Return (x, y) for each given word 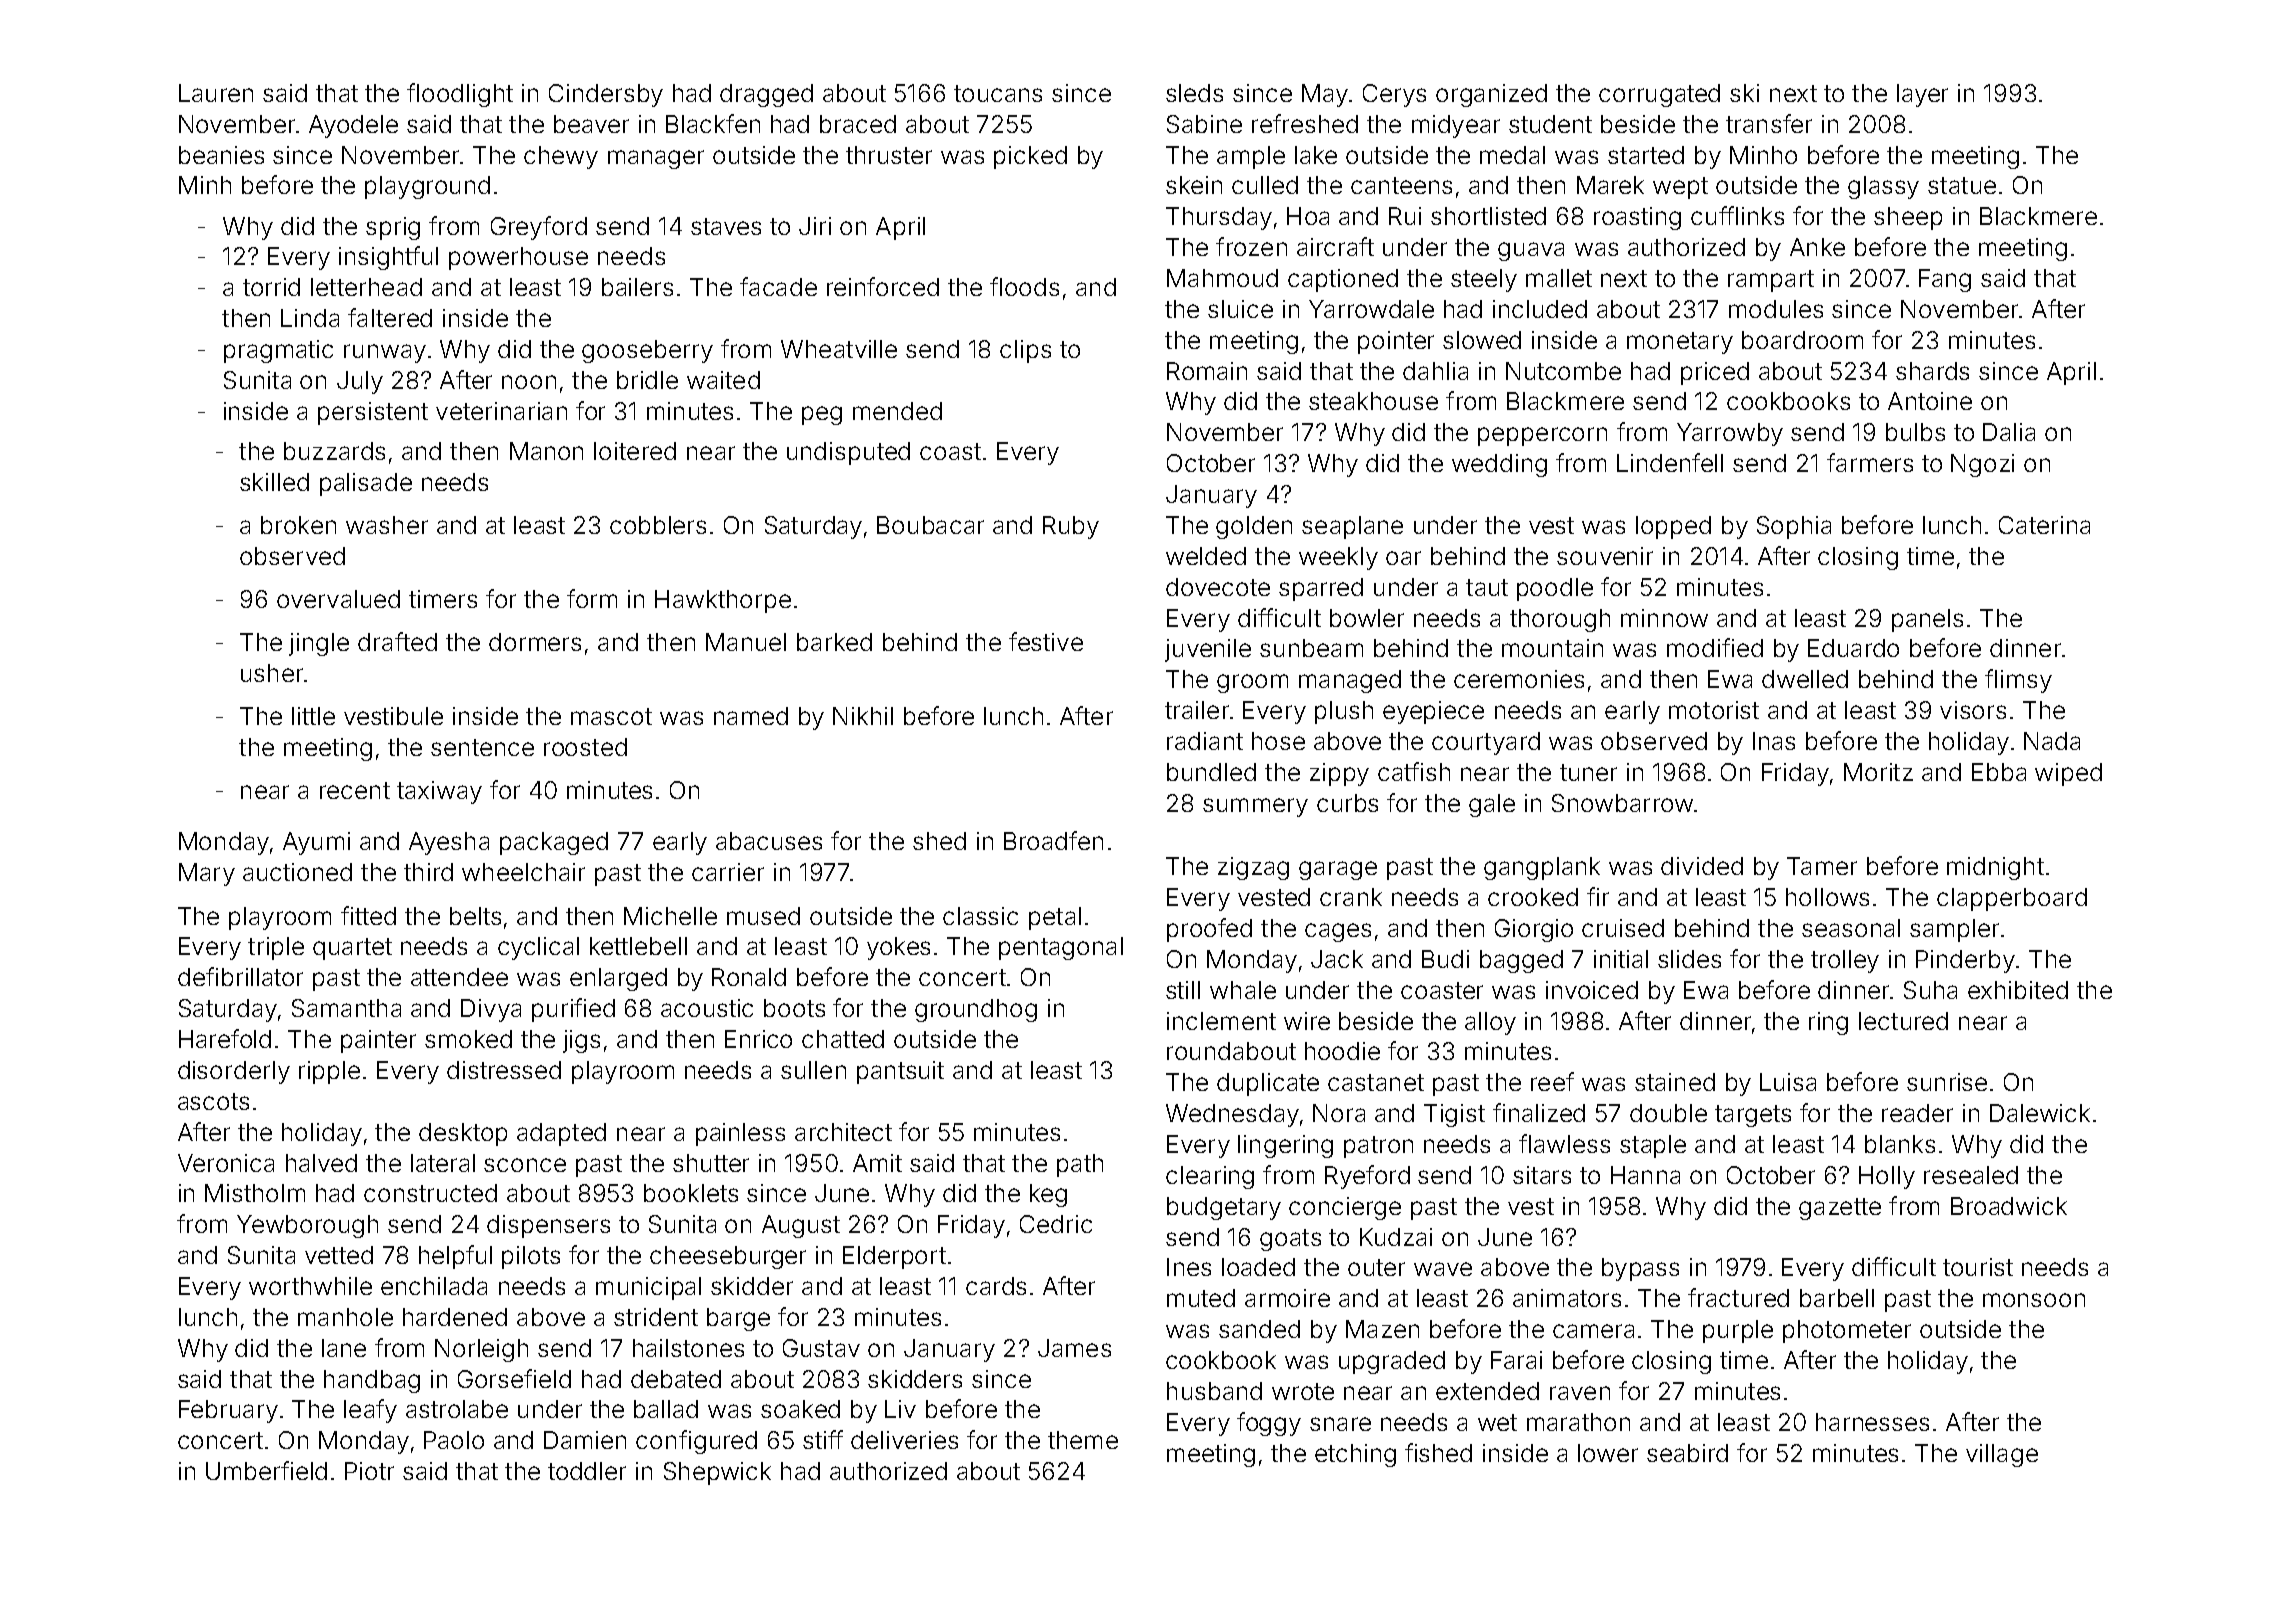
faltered (390, 317)
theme (1083, 1440)
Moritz (1878, 772)
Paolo (454, 1440)
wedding (1499, 465)
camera (1593, 1331)
